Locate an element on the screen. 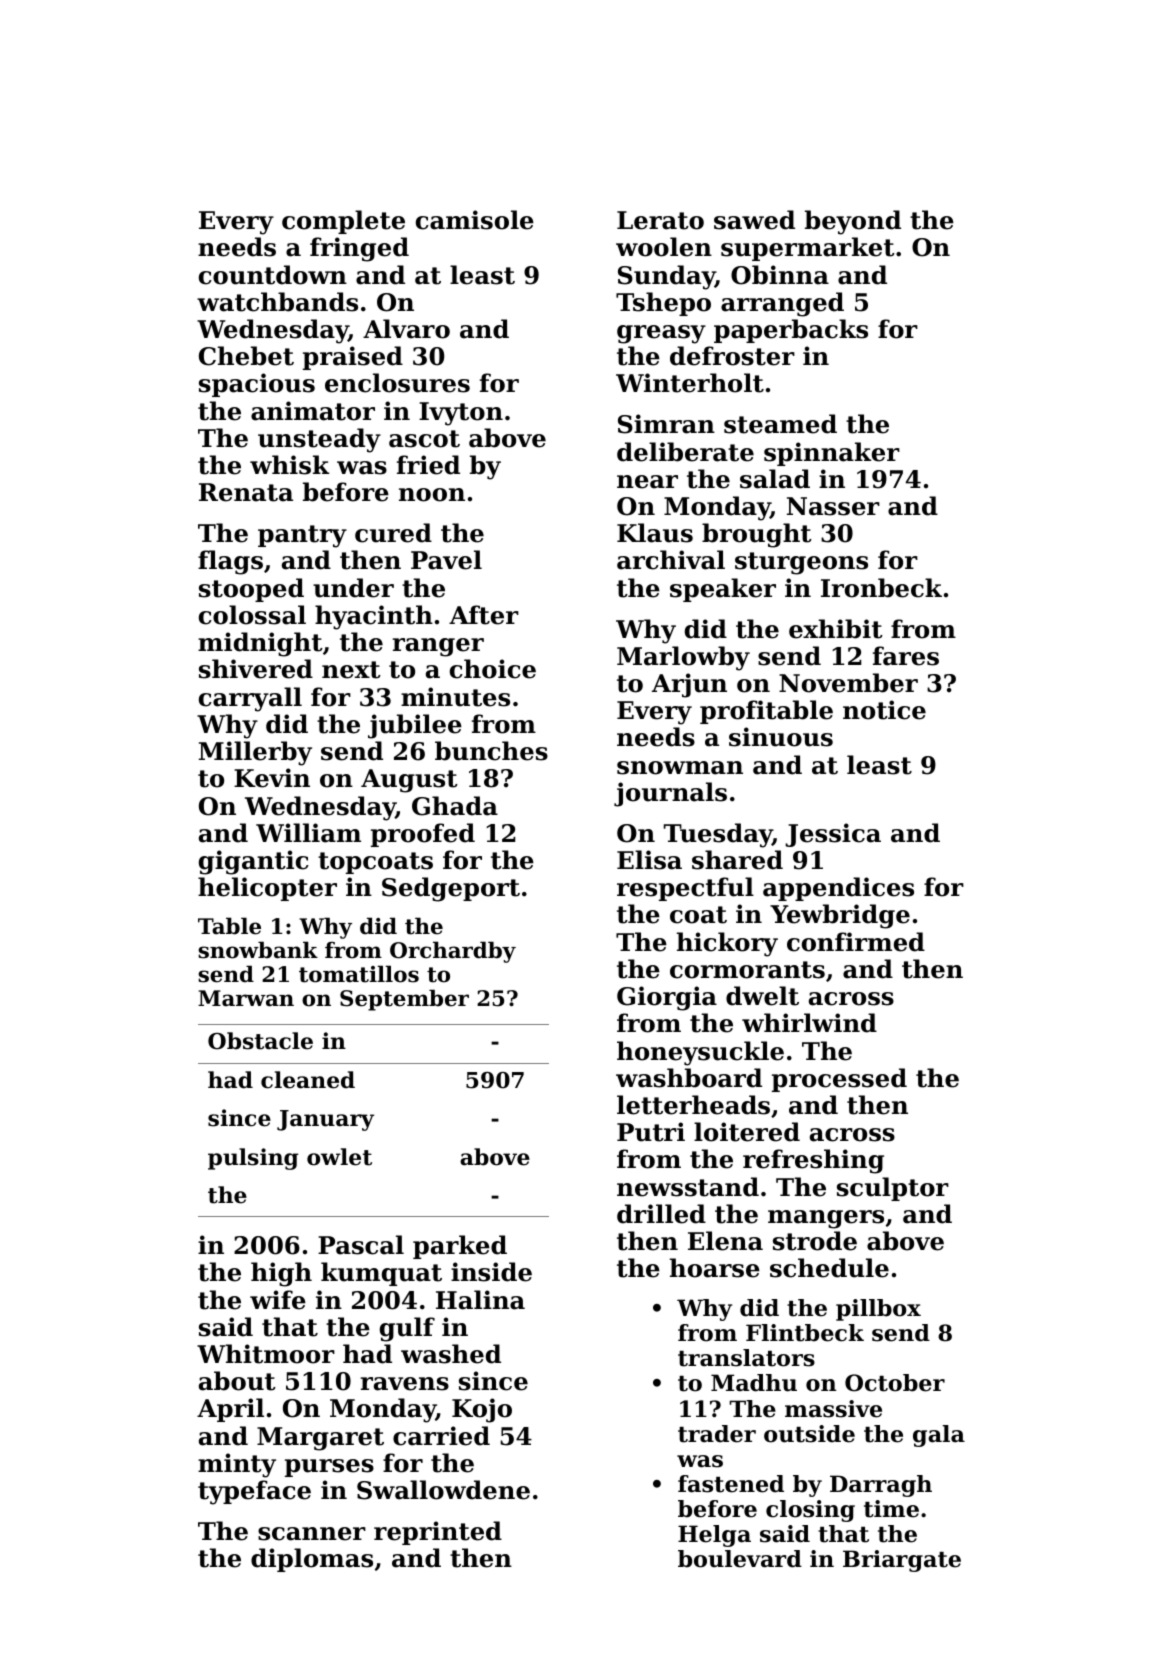 This screenshot has width=1165, height=1654. Helga is located at coordinates (714, 1536).
